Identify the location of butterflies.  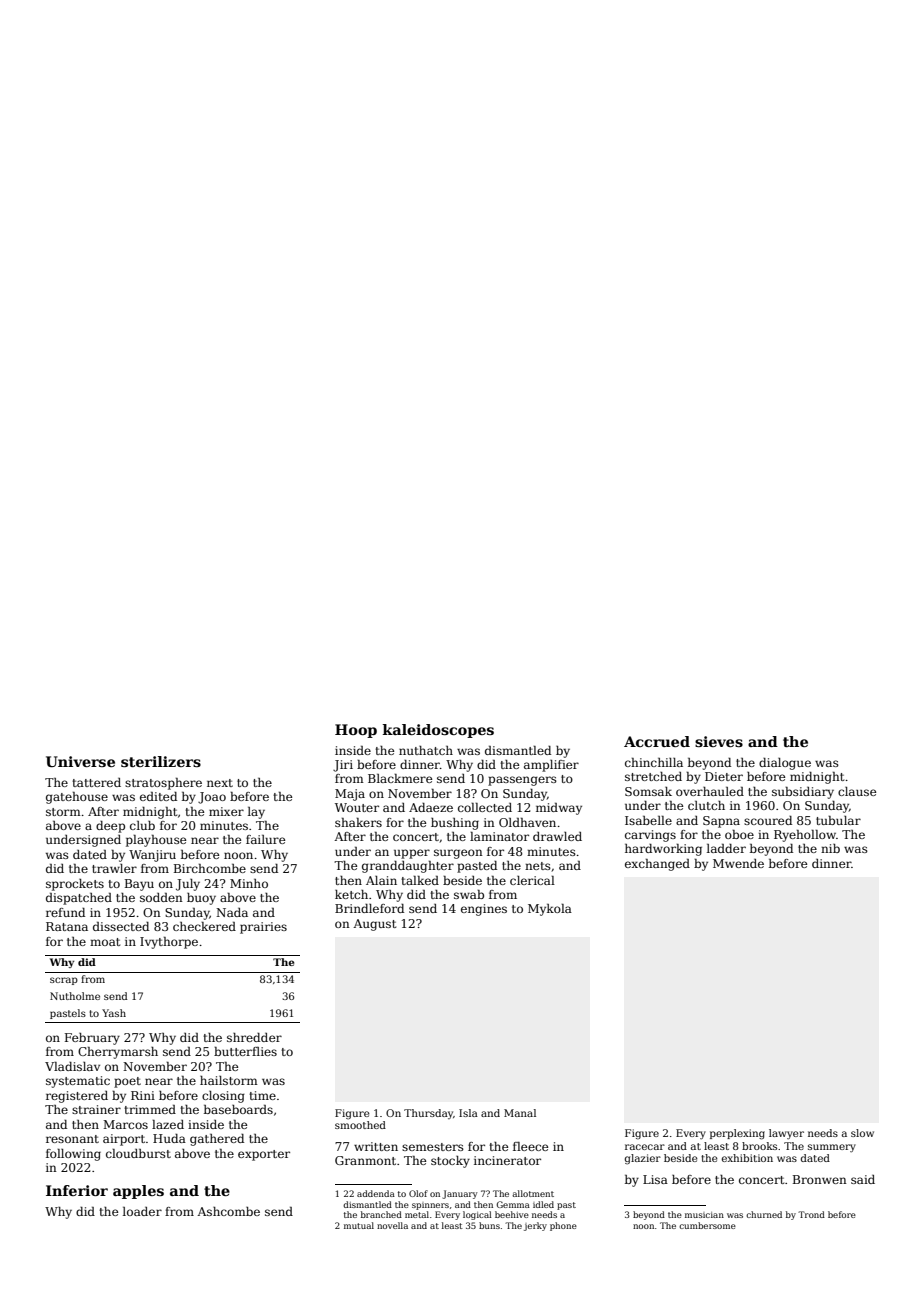
(245, 1051).
